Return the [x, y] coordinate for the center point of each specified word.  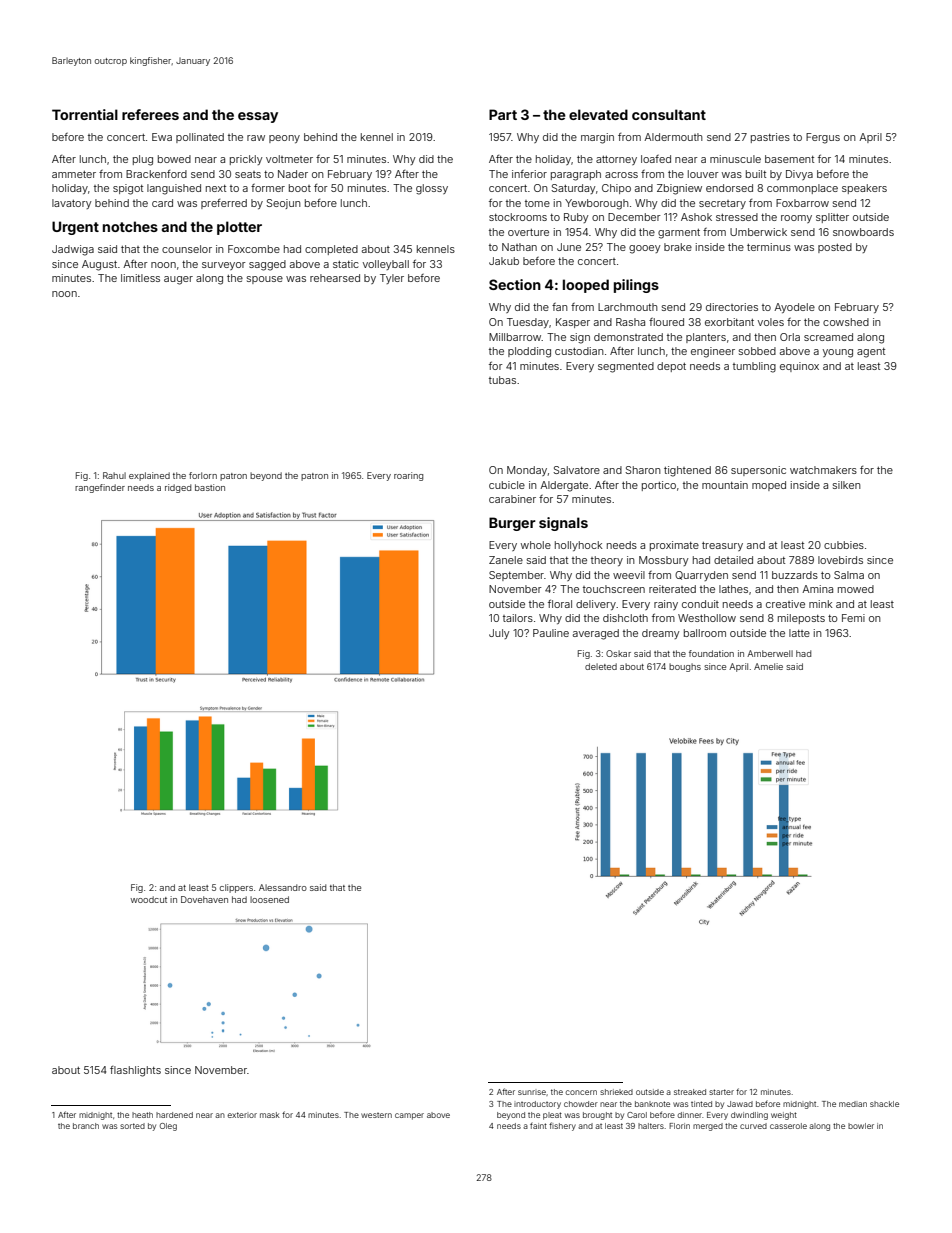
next [216, 188]
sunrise [532, 1092]
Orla [790, 337]
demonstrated [628, 337]
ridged [178, 488]
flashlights [135, 1071]
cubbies [844, 545]
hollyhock [579, 546]
